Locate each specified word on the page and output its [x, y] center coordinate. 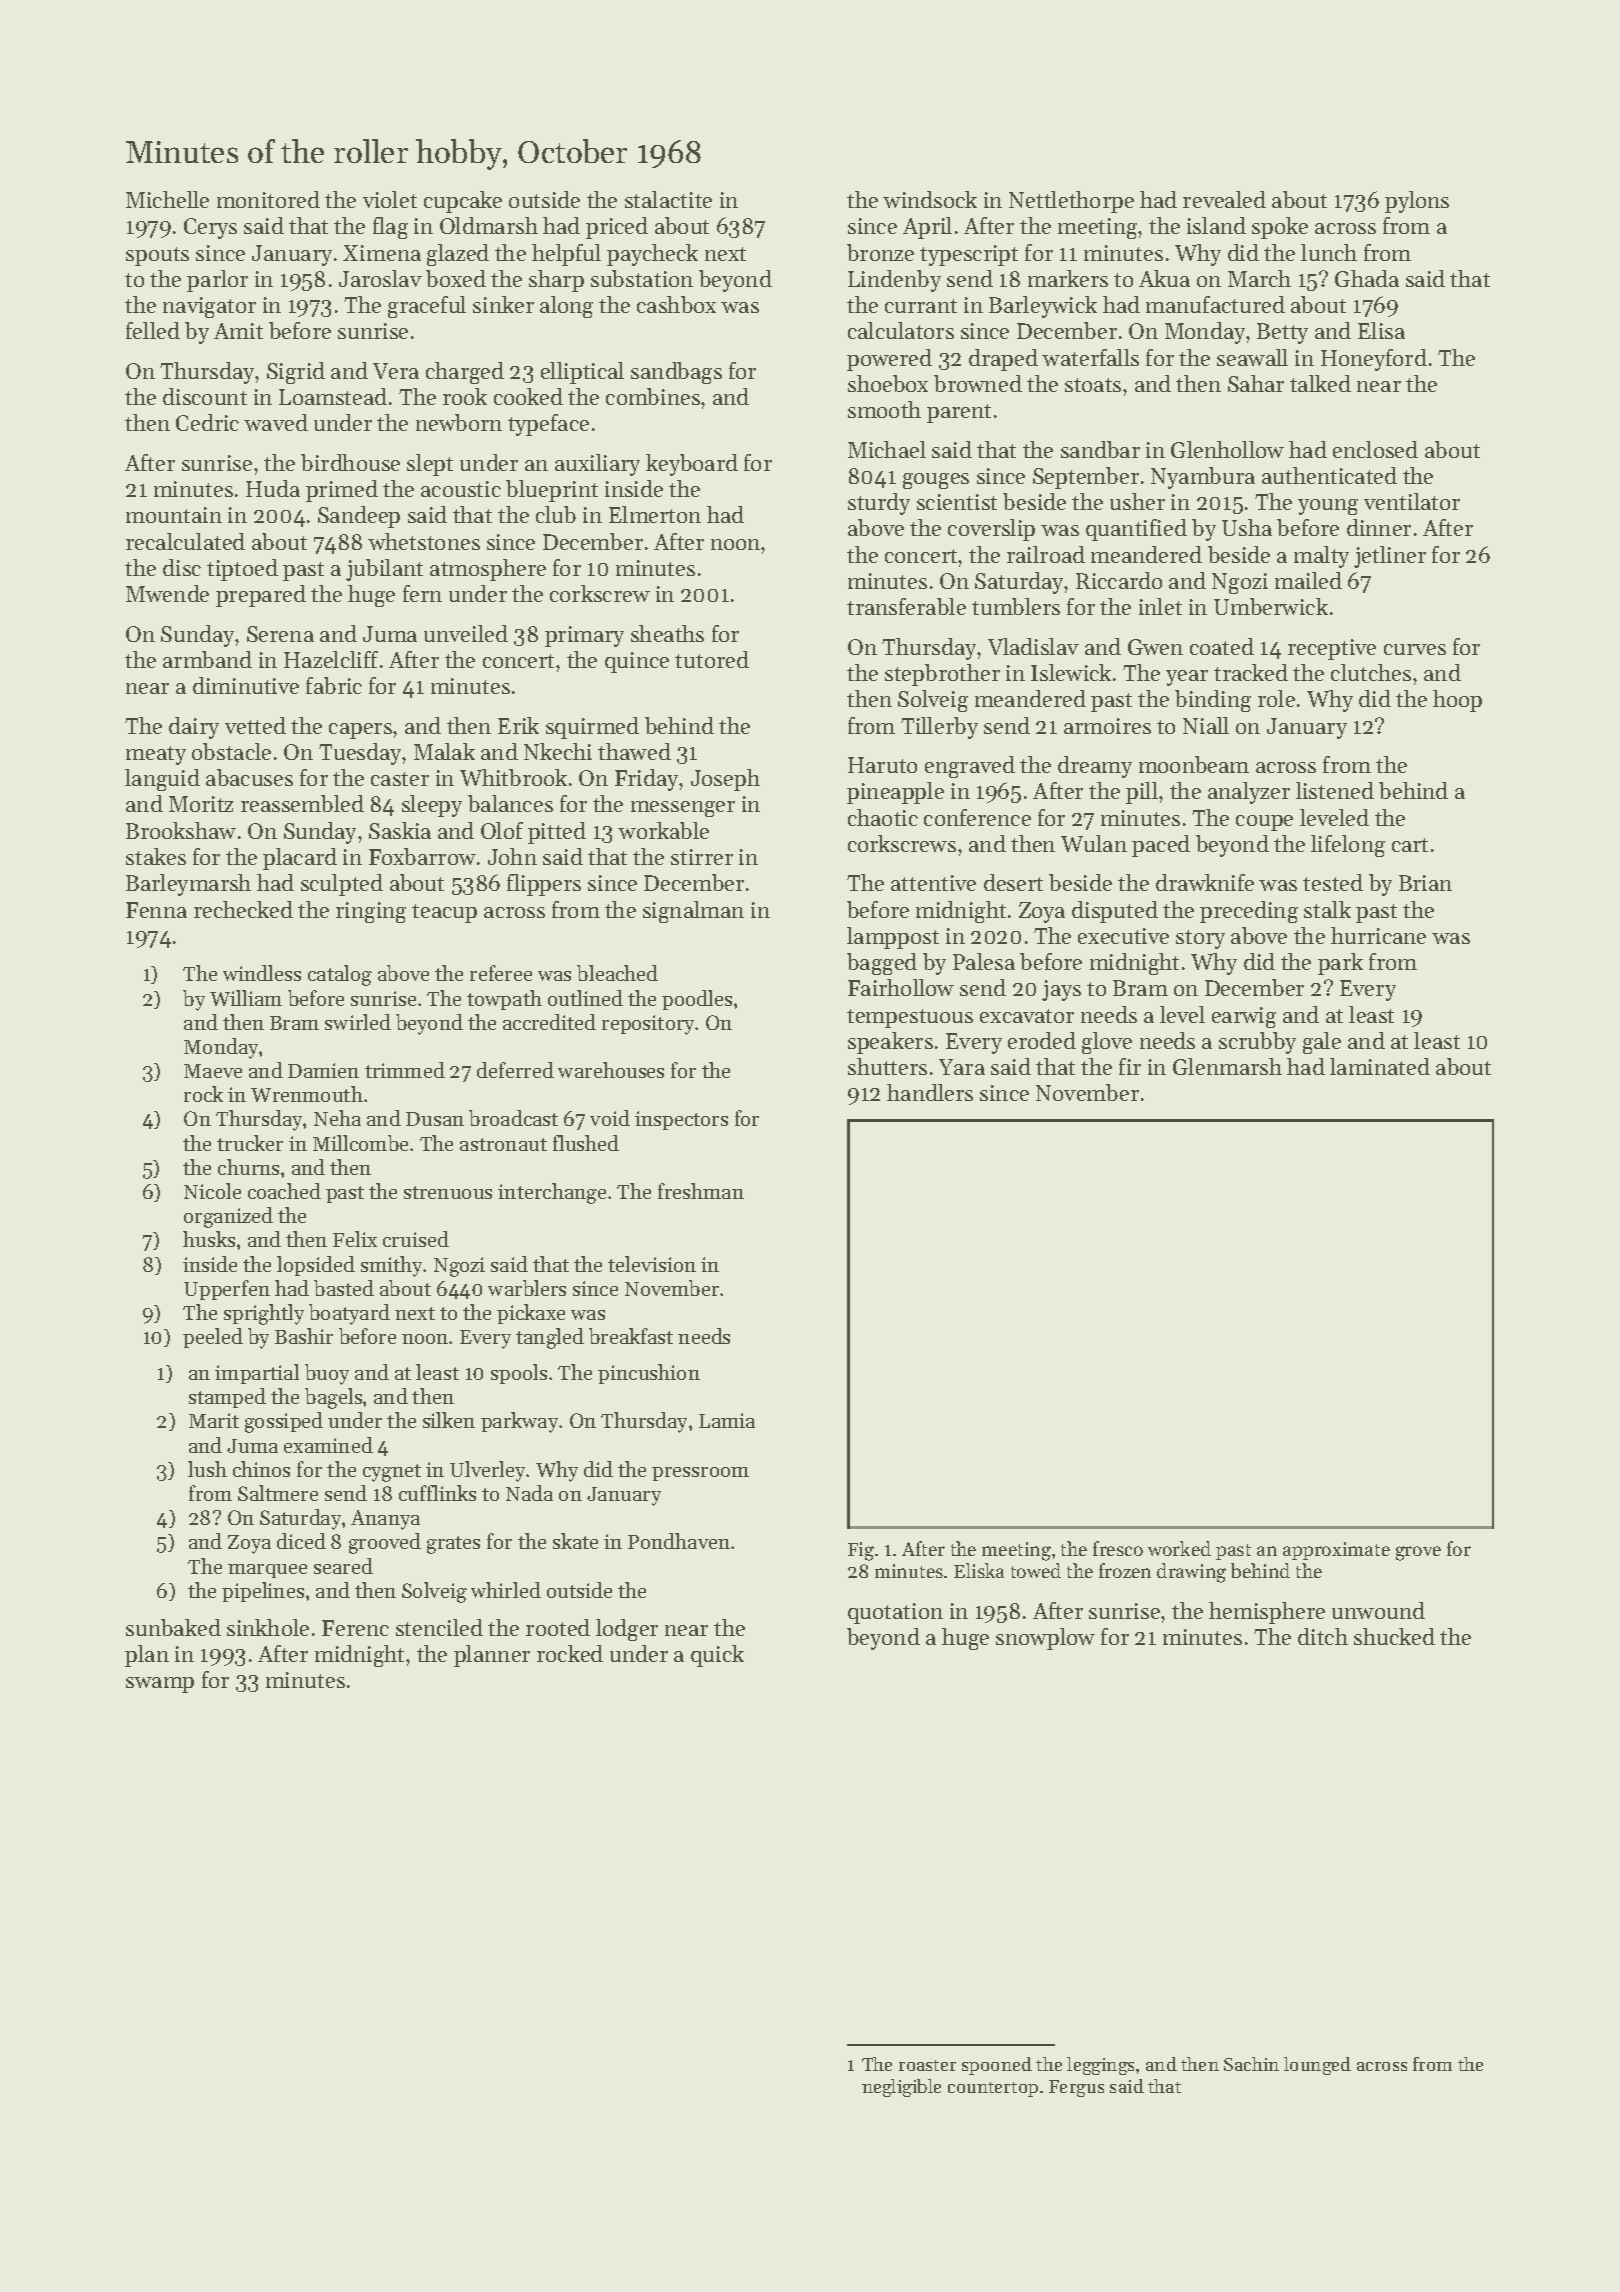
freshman [701, 1191]
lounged [1317, 2066]
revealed [1224, 199]
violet [390, 199]
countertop [993, 2089]
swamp [160, 1685]
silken [449, 1420]
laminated [1380, 1066]
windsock [930, 199]
